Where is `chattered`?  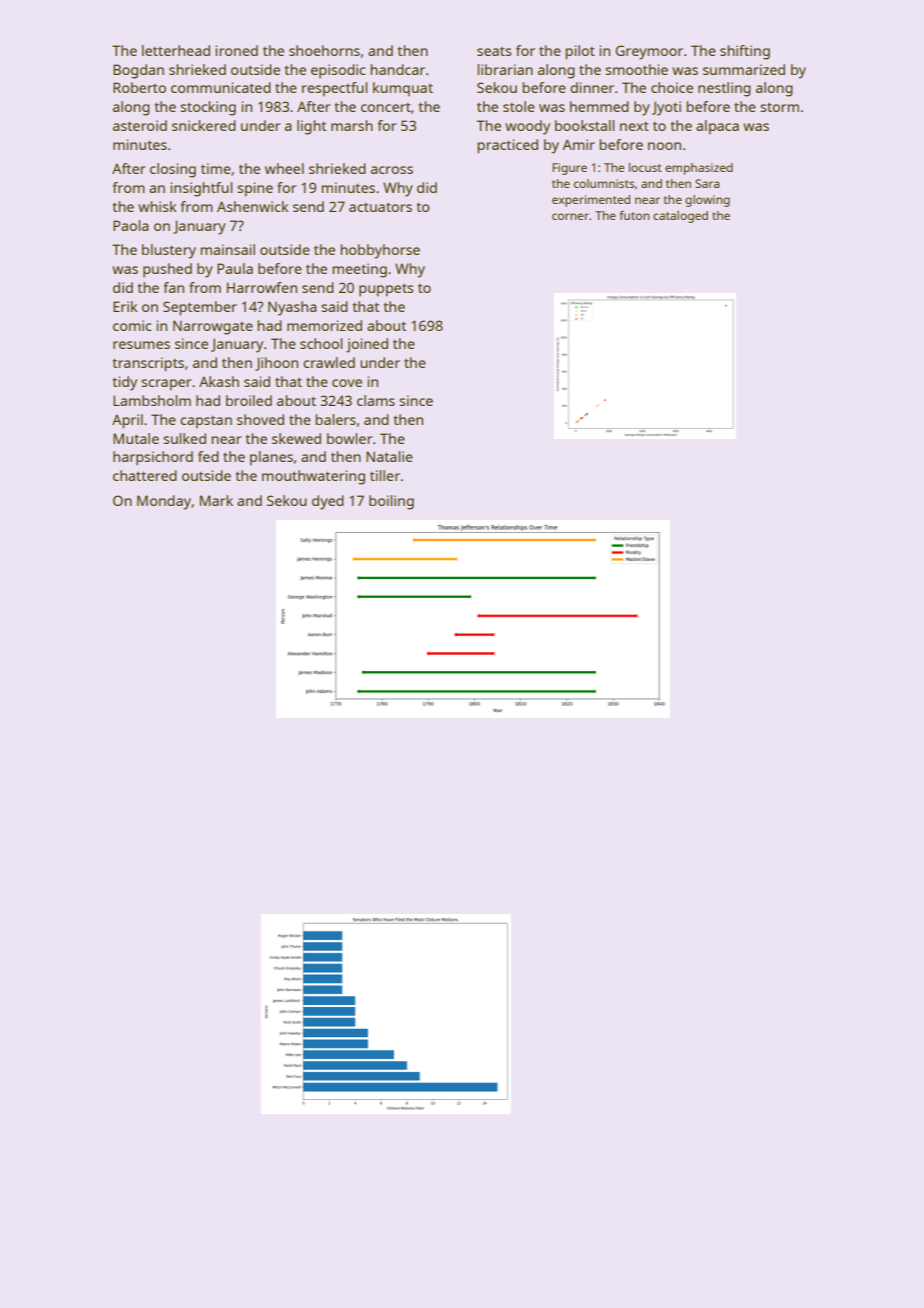
chattered is located at coordinates (145, 475).
